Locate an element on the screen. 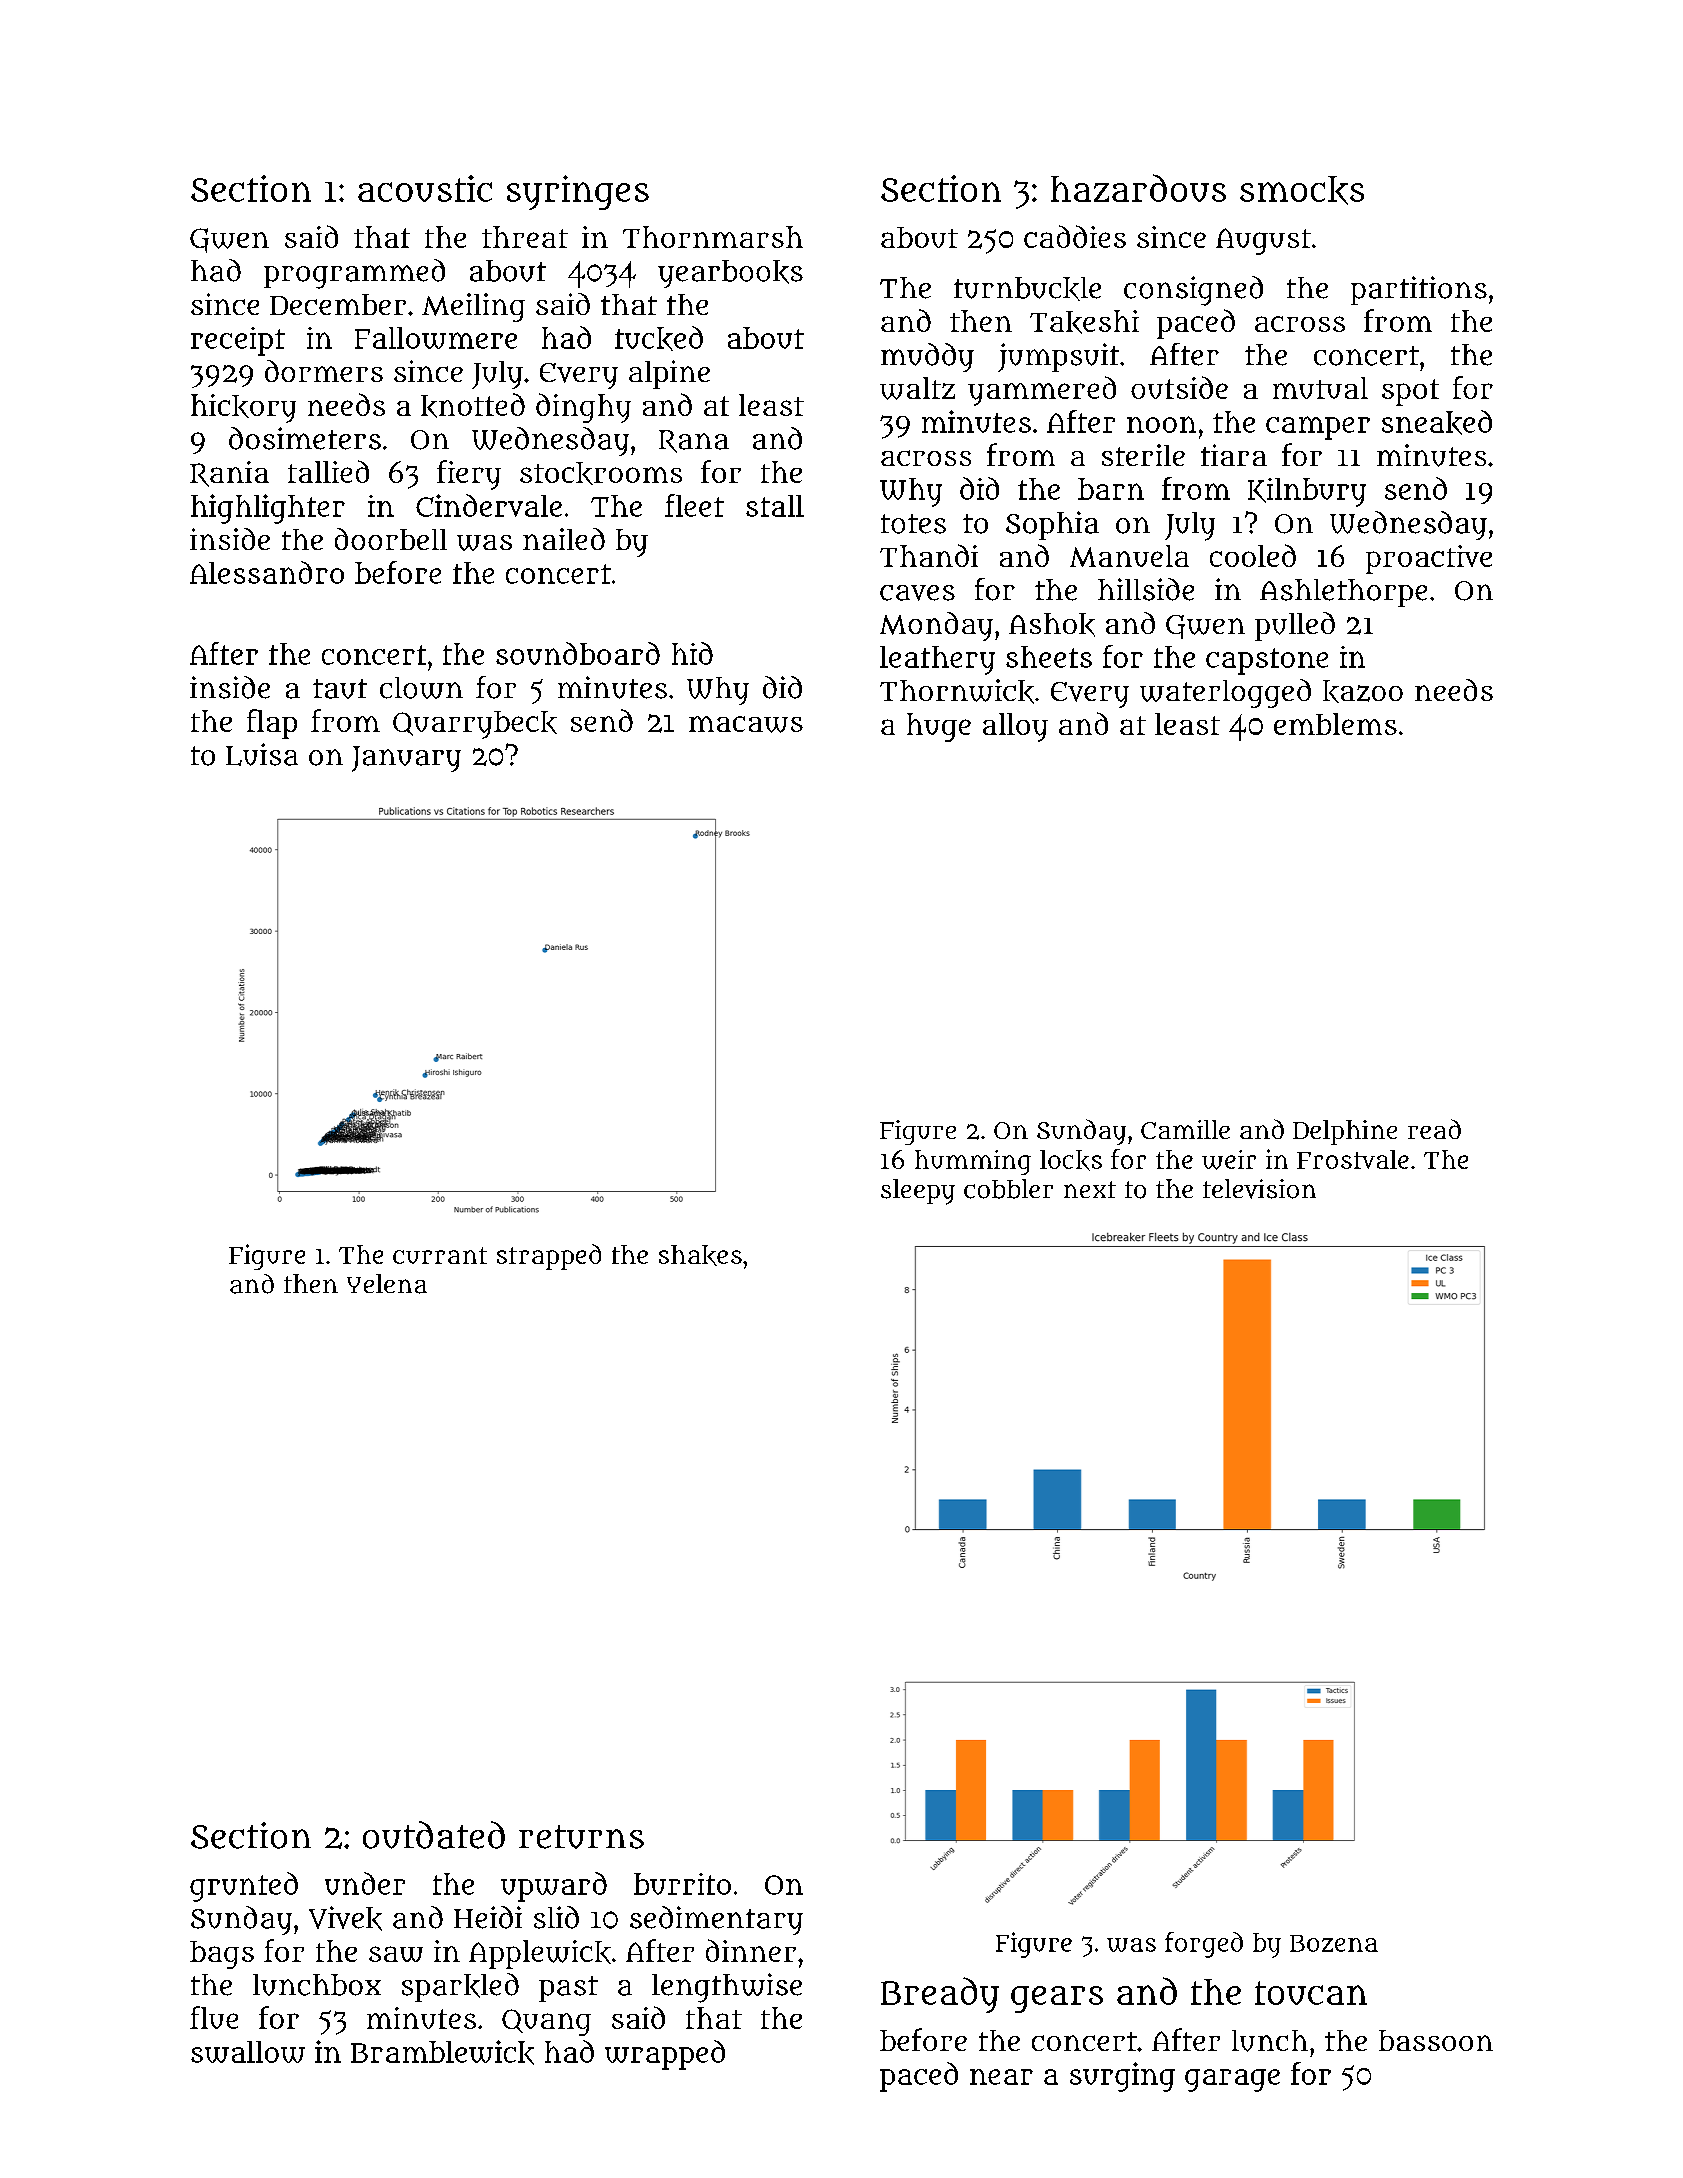 The image size is (1683, 2178). soundboard is located at coordinates (578, 653).
